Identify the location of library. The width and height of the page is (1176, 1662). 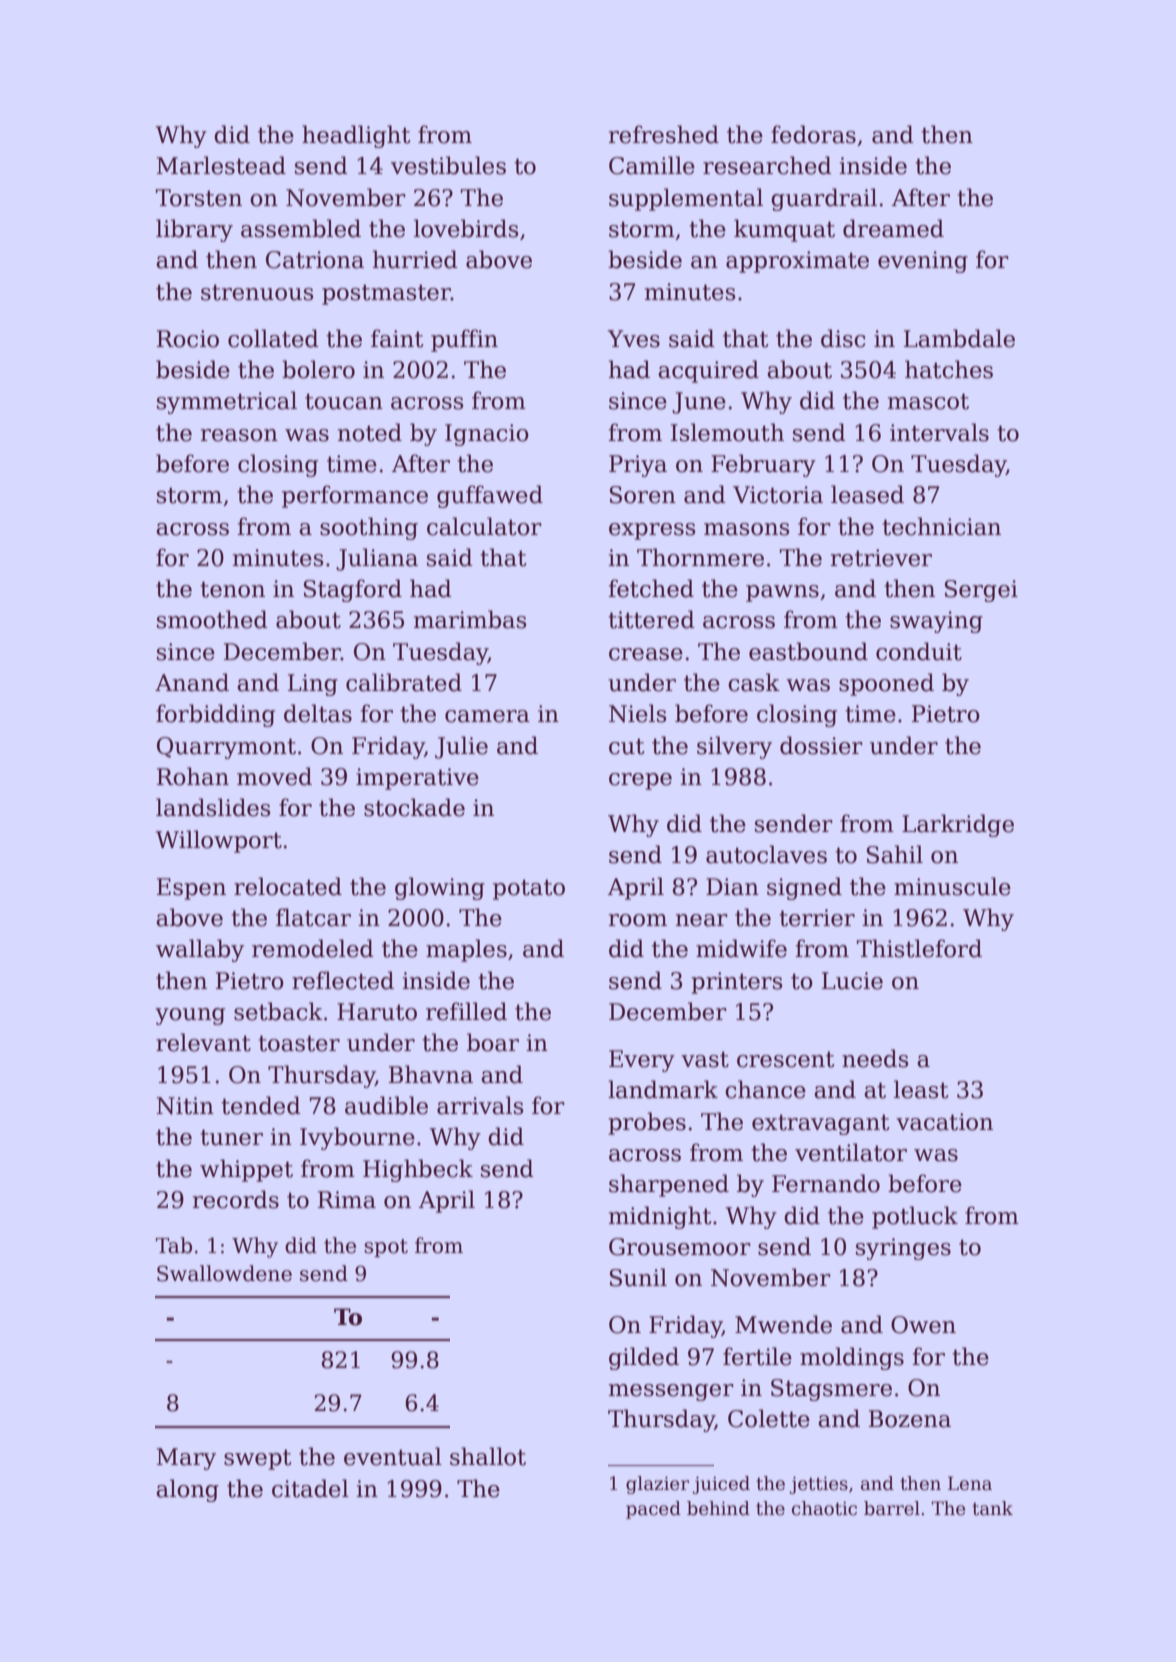
(194, 230).
